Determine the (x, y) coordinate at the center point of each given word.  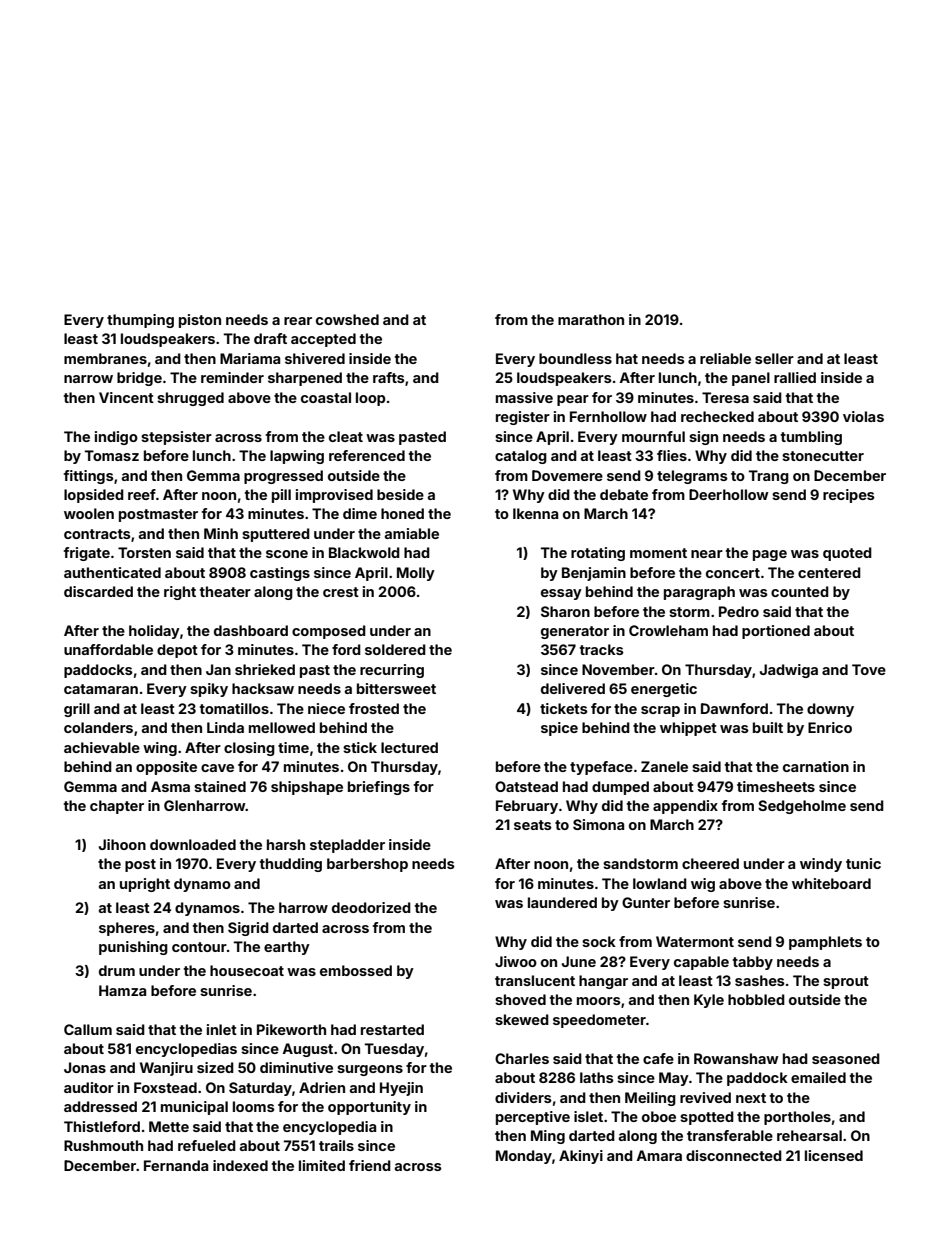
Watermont (695, 941)
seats (533, 825)
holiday (154, 632)
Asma (170, 786)
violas (863, 416)
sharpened (305, 379)
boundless (575, 358)
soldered (395, 649)
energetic (664, 690)
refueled (207, 1145)
